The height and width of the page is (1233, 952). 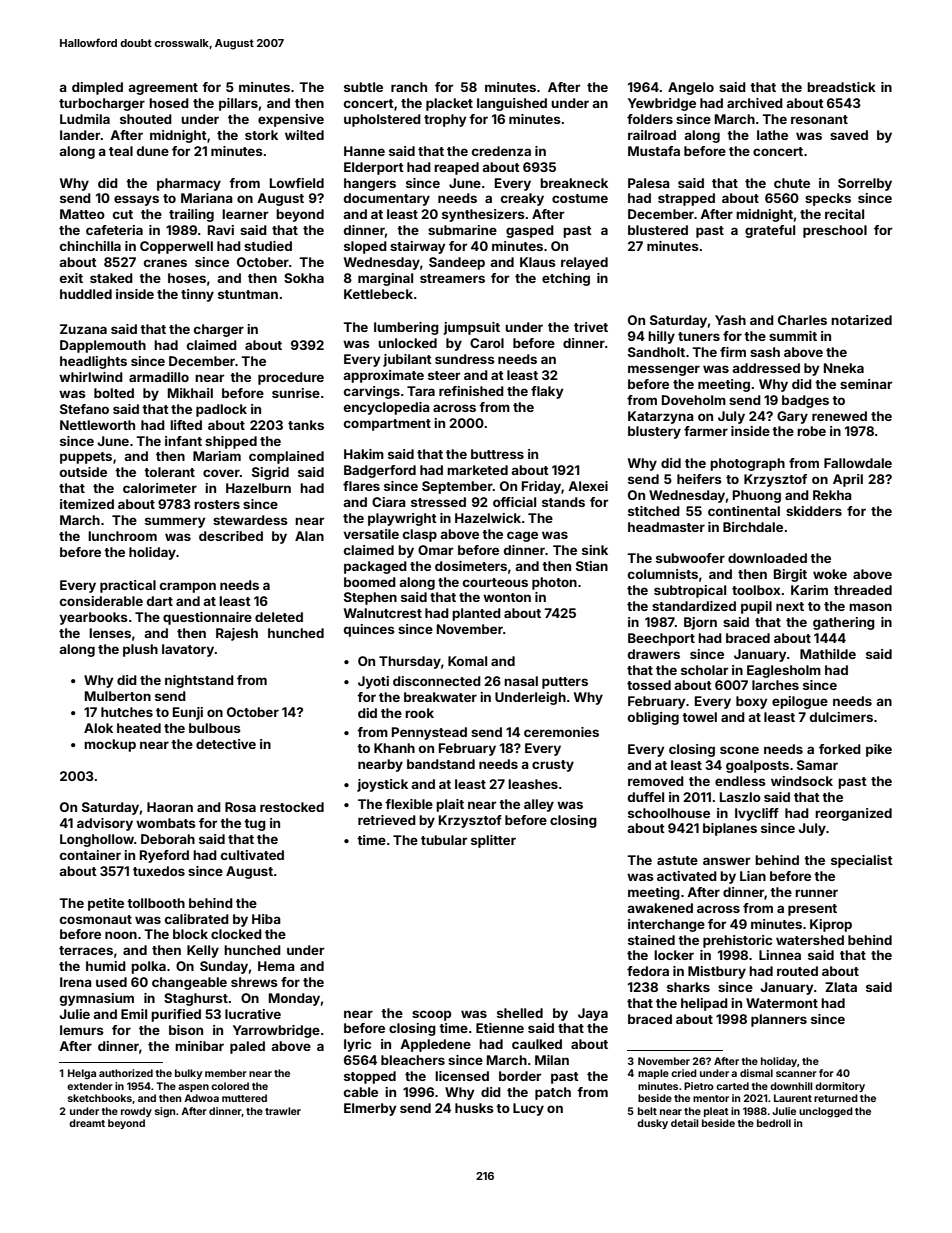 What do you see at coordinates (691, 88) in the page?
I see `Angelo` at bounding box center [691, 88].
